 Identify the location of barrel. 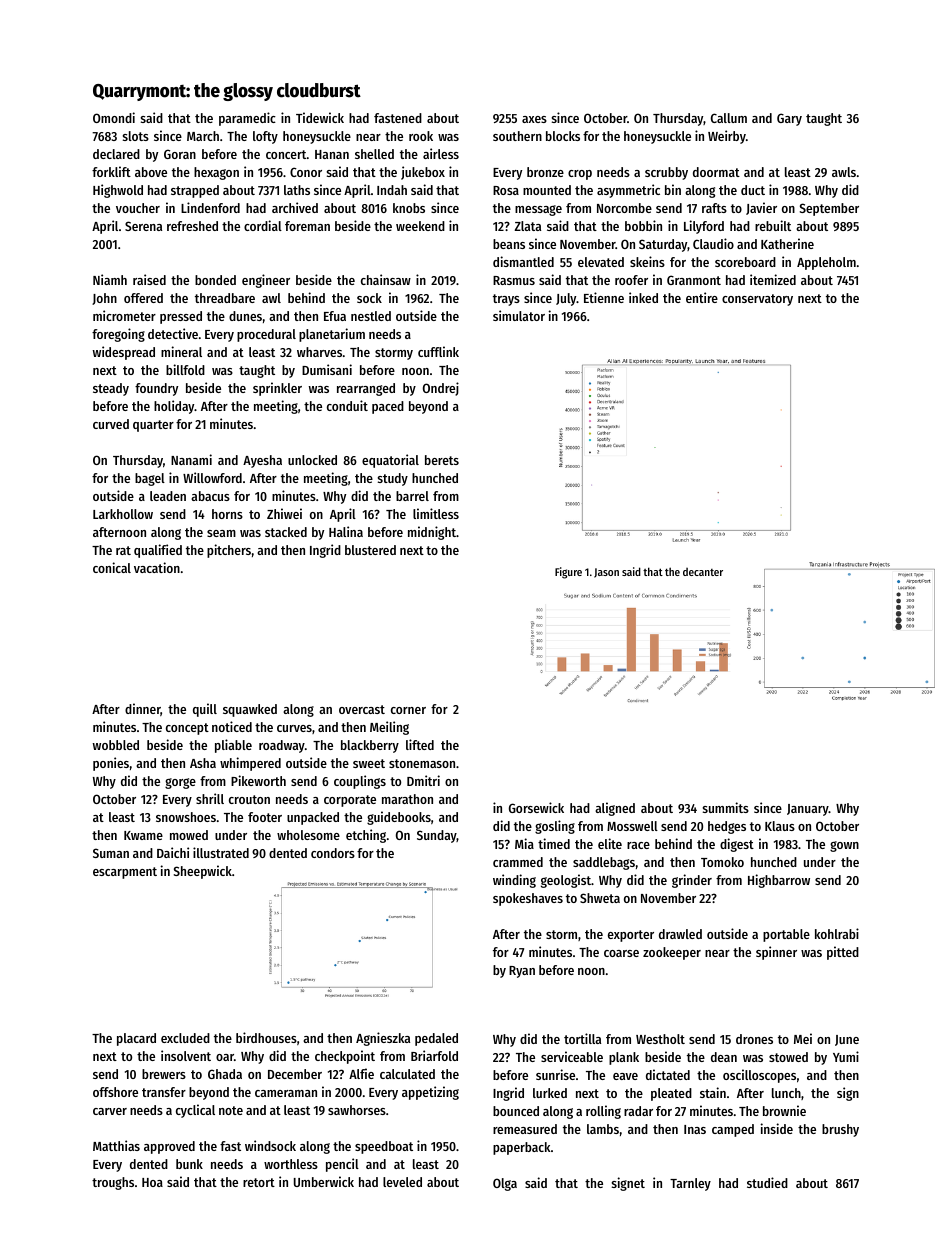
(412, 496).
